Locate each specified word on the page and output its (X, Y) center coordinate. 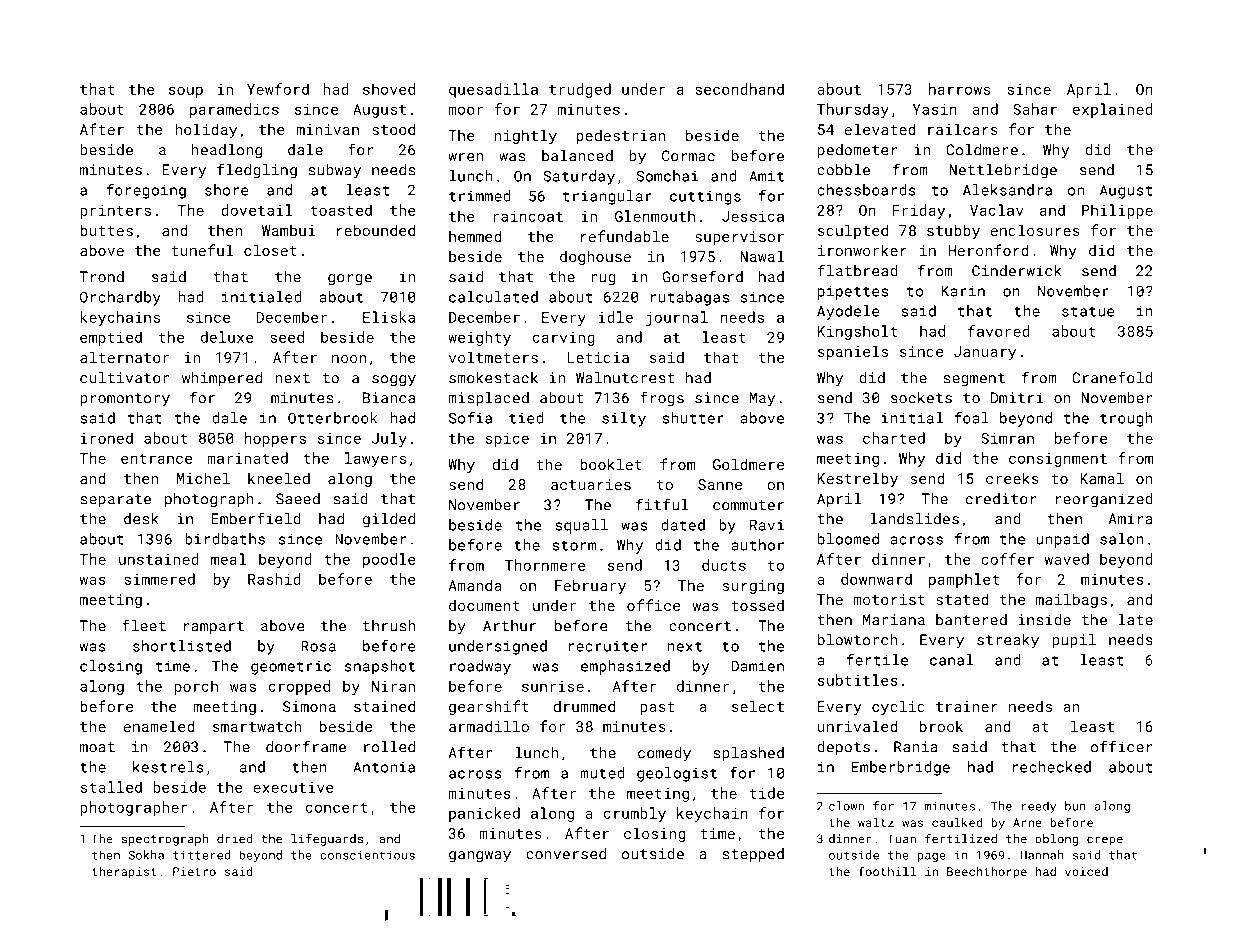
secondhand (739, 89)
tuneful (202, 250)
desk (141, 519)
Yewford (278, 89)
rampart (214, 628)
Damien (757, 666)
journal (677, 318)
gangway (480, 857)
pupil (1074, 641)
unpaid (1062, 540)
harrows (959, 89)
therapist (124, 873)
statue (1088, 311)
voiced (1086, 871)
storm (574, 545)
